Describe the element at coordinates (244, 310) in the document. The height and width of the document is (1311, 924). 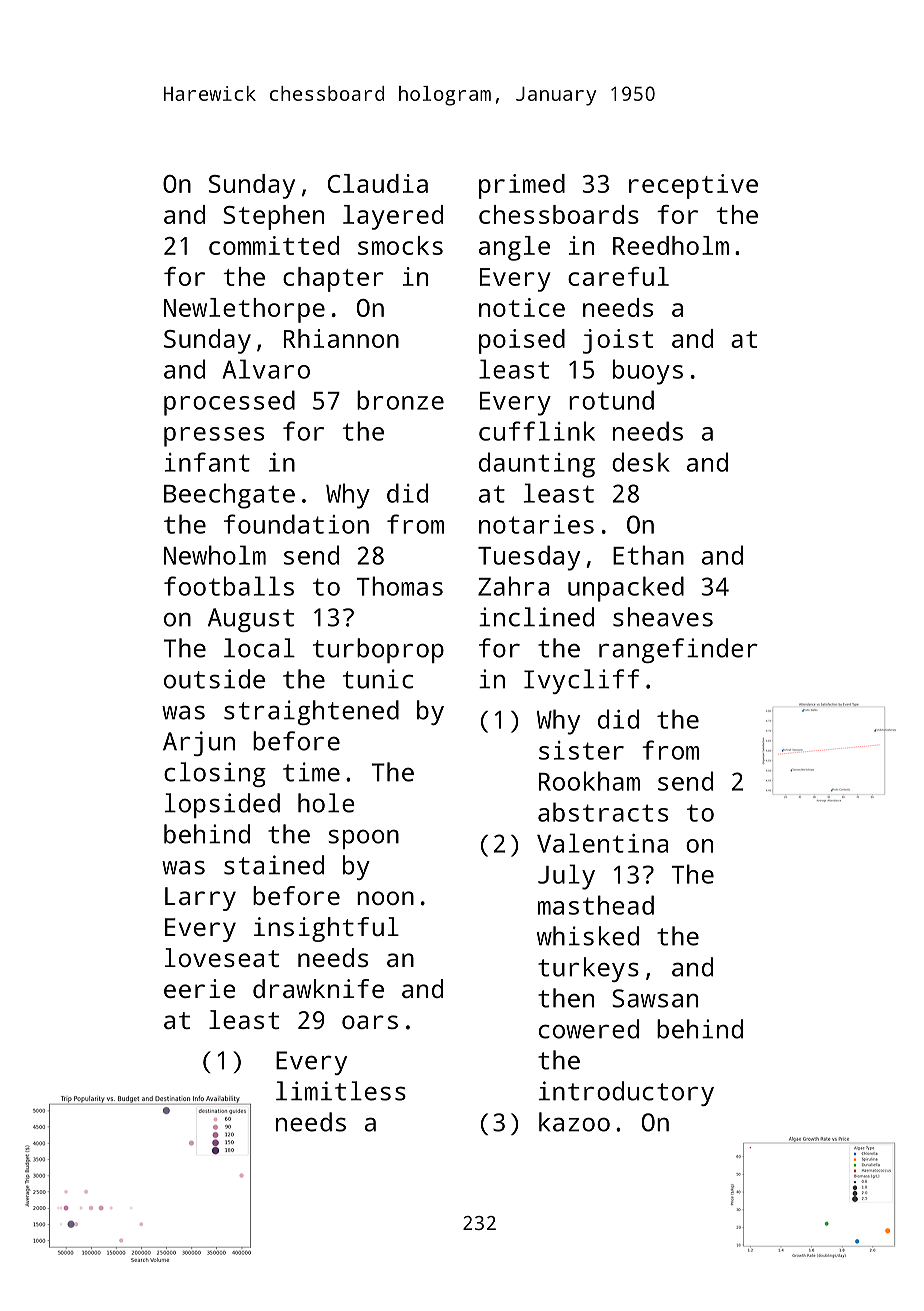
I see `Newlethorpe` at that location.
